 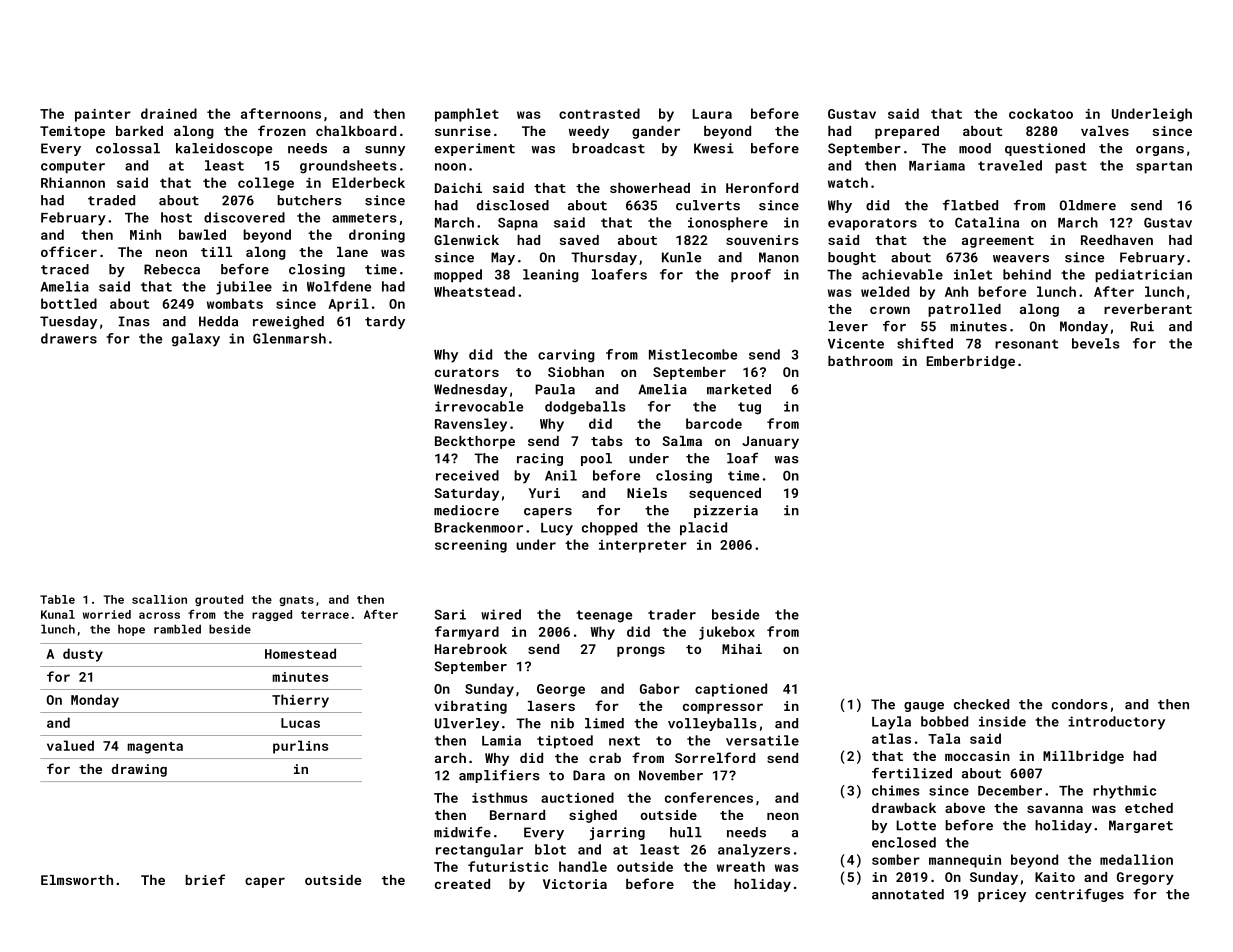 What do you see at coordinates (467, 115) in the document?
I see `pamphlet` at bounding box center [467, 115].
